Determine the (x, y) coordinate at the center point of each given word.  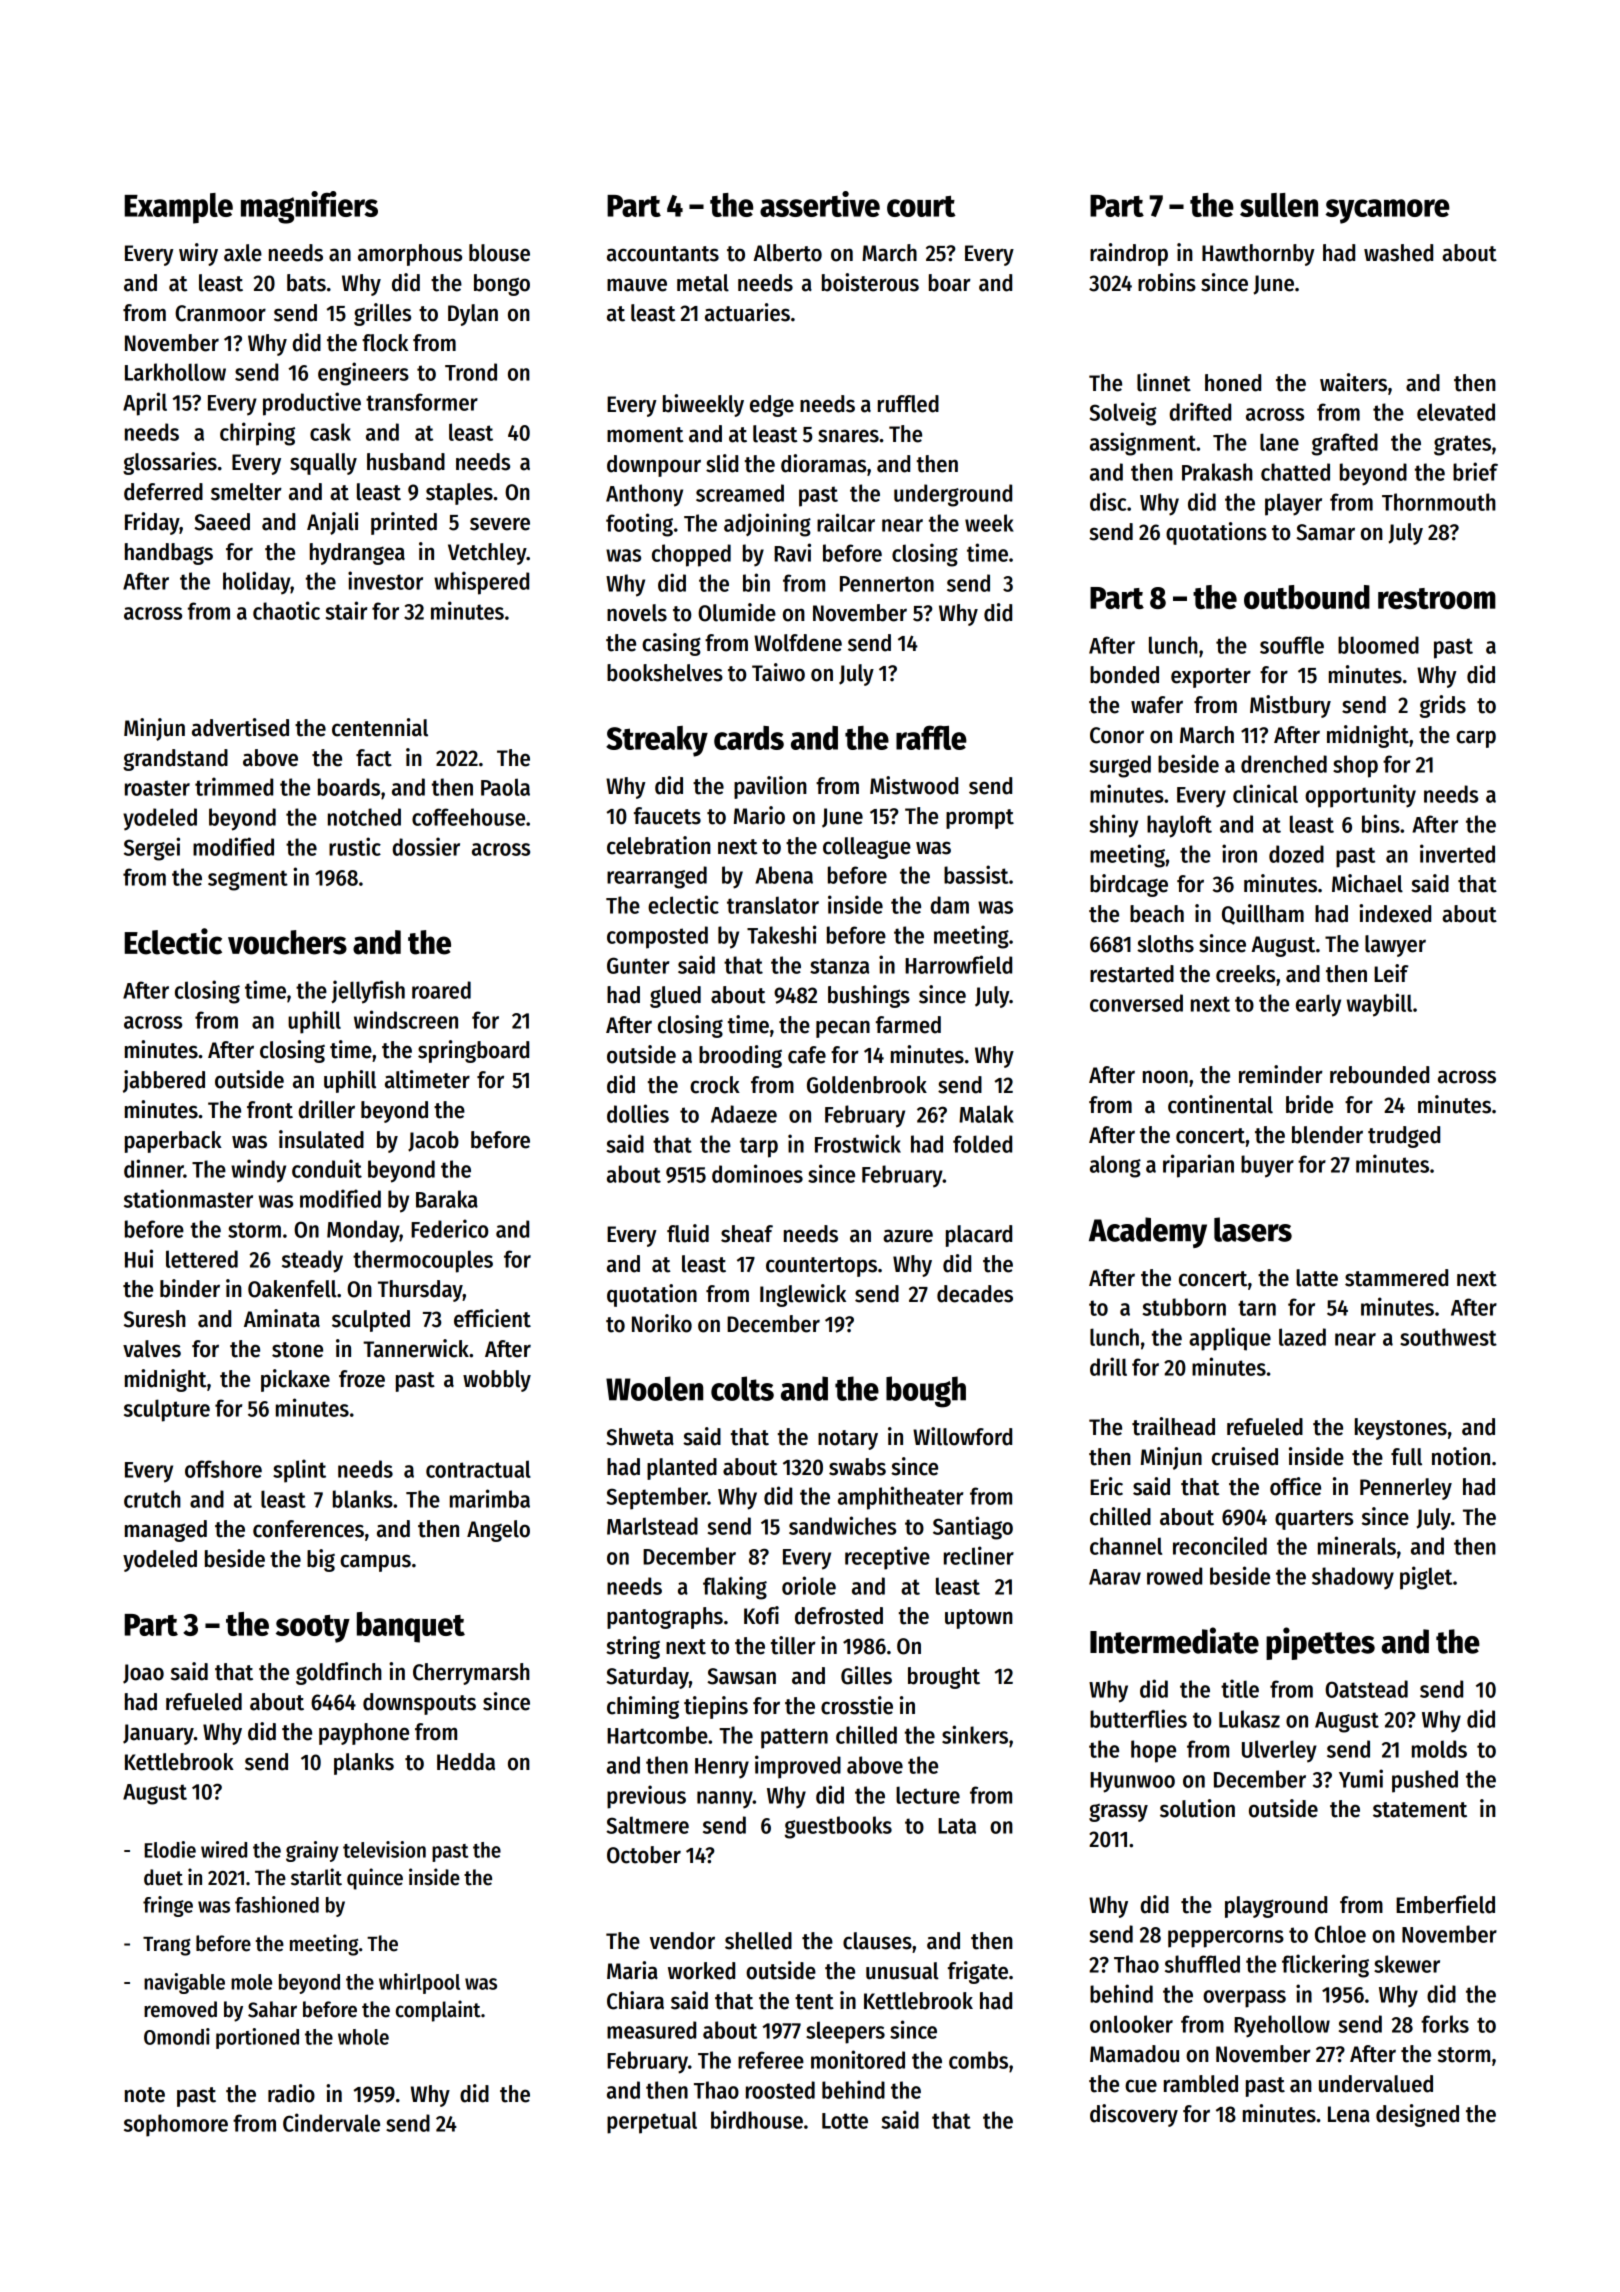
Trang (167, 1946)
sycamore (1387, 211)
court (921, 206)
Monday (363, 1231)
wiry (198, 254)
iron (1239, 853)
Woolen (654, 1388)
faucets (667, 816)
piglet (1426, 1578)
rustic (355, 846)
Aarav (1115, 1577)
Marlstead (652, 1526)
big (321, 1560)
